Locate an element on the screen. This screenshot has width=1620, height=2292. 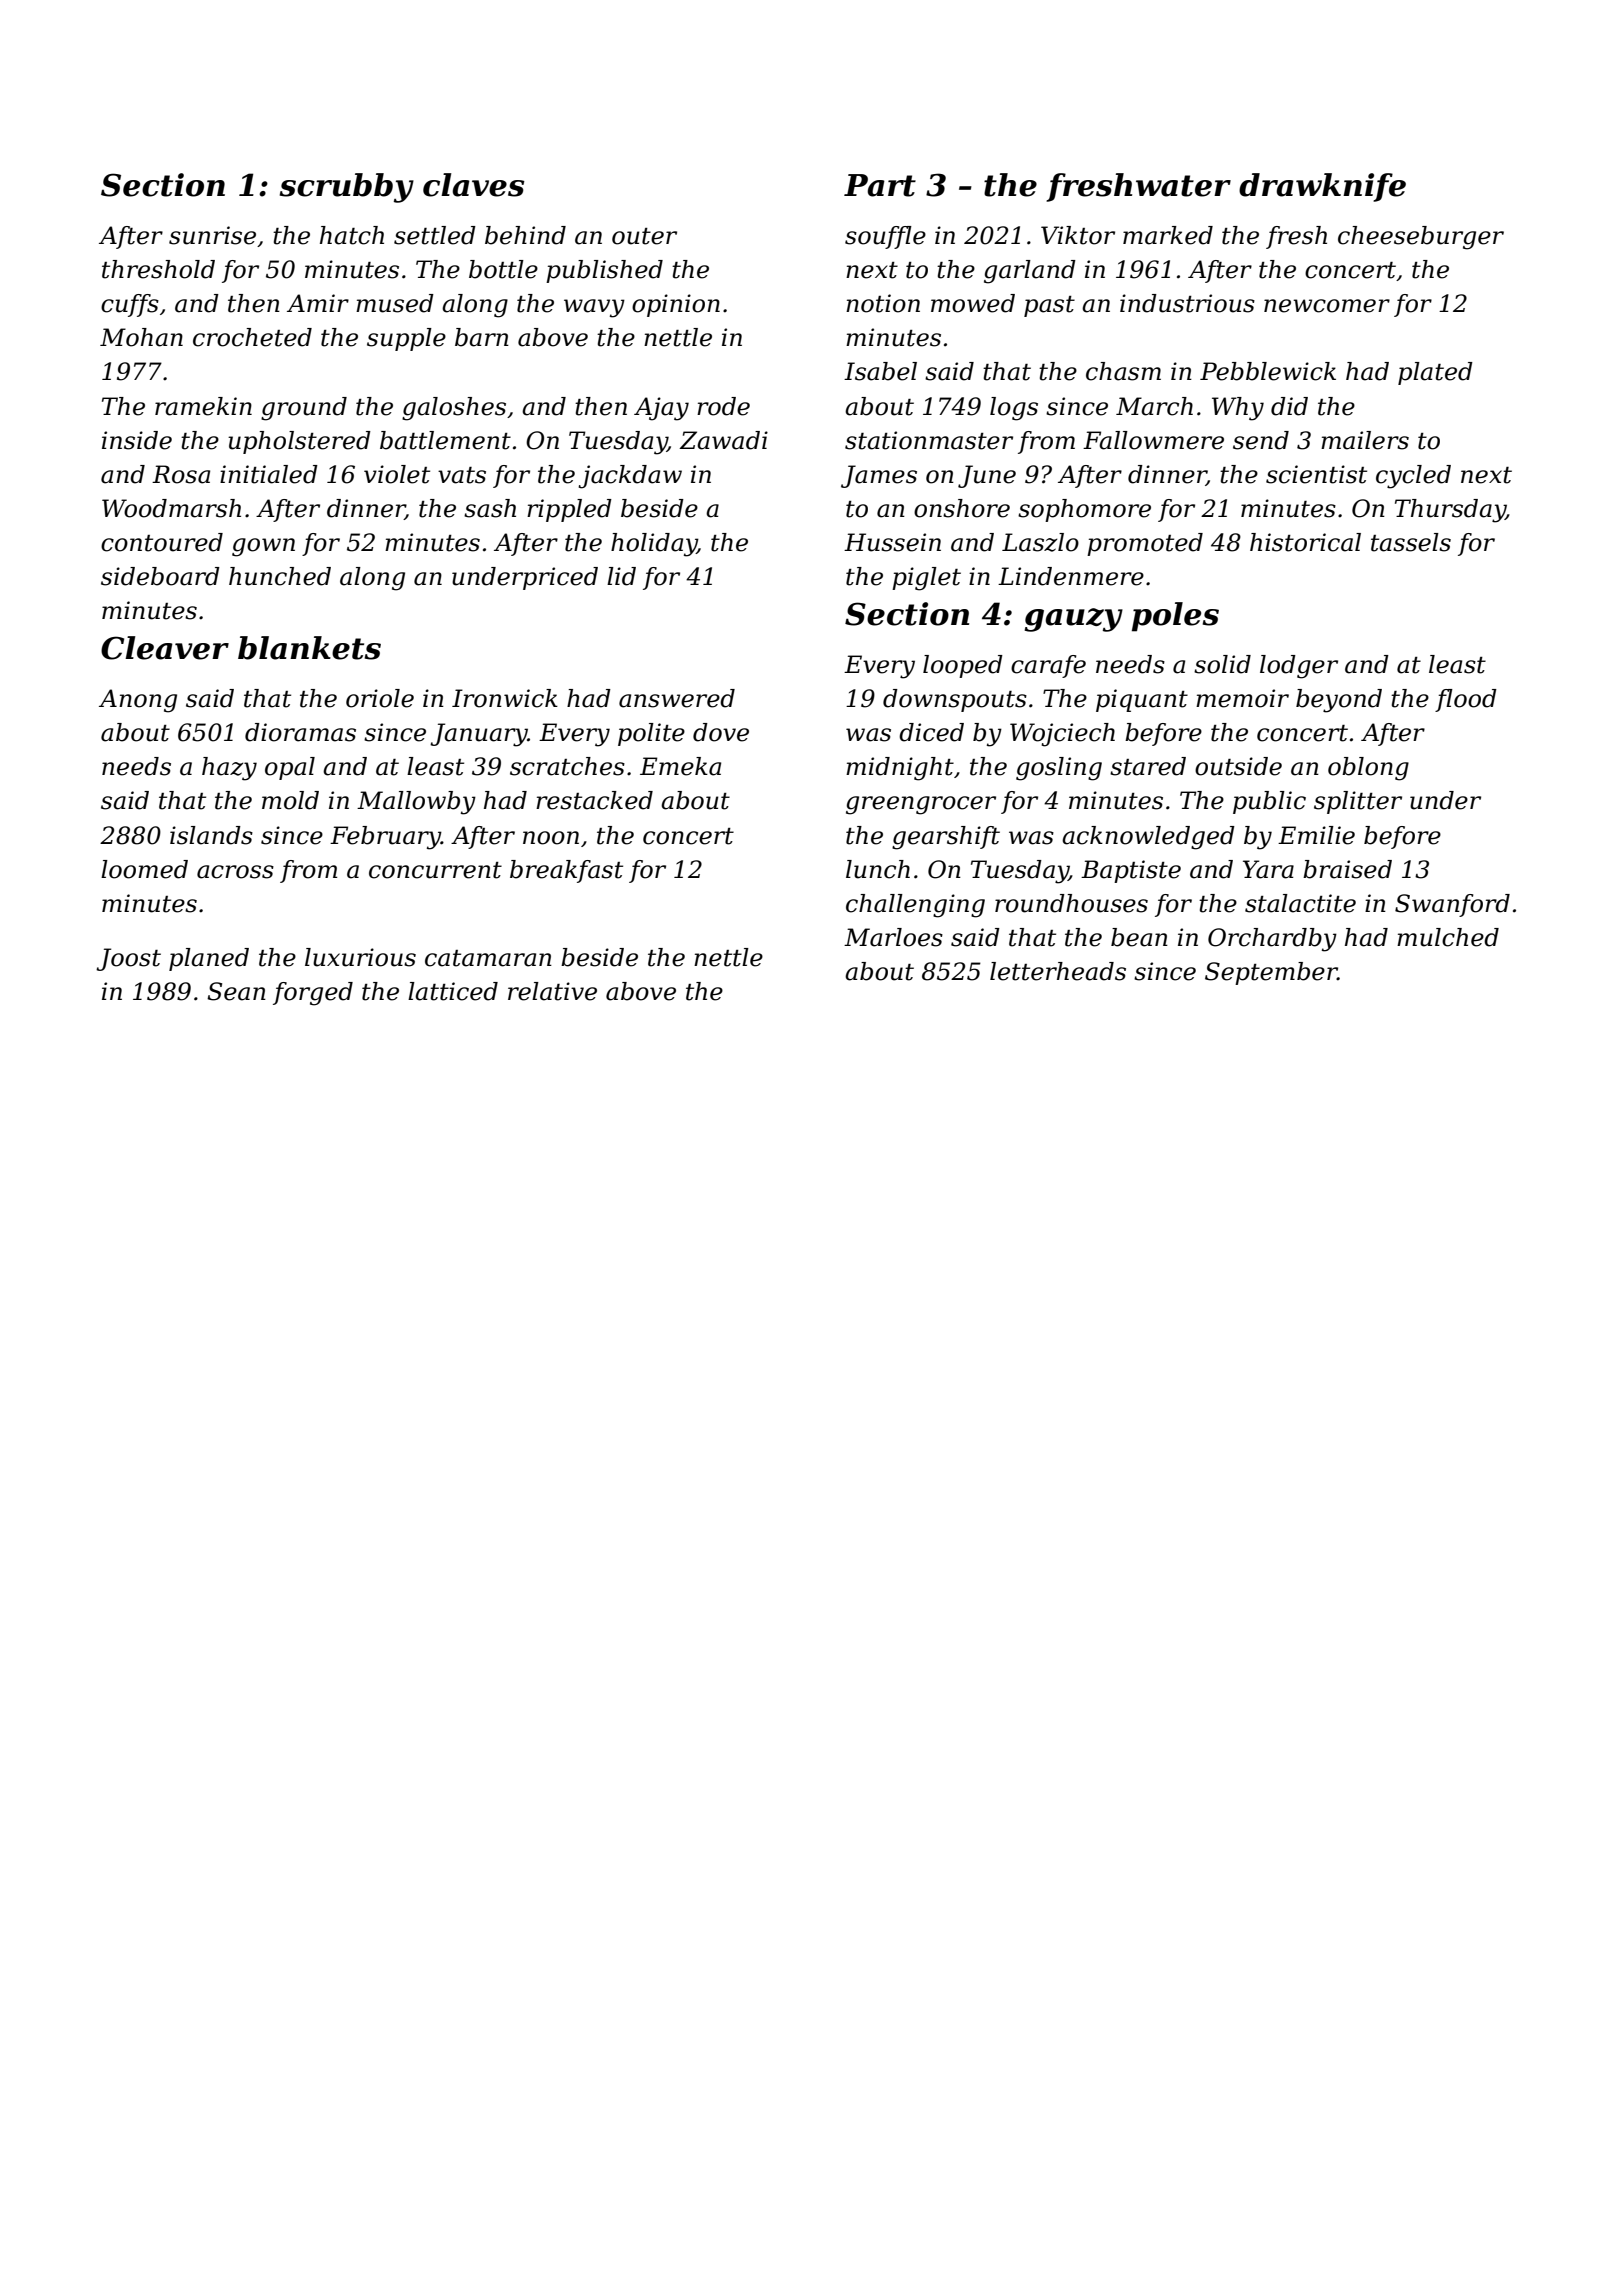
claves is located at coordinates (474, 185).
